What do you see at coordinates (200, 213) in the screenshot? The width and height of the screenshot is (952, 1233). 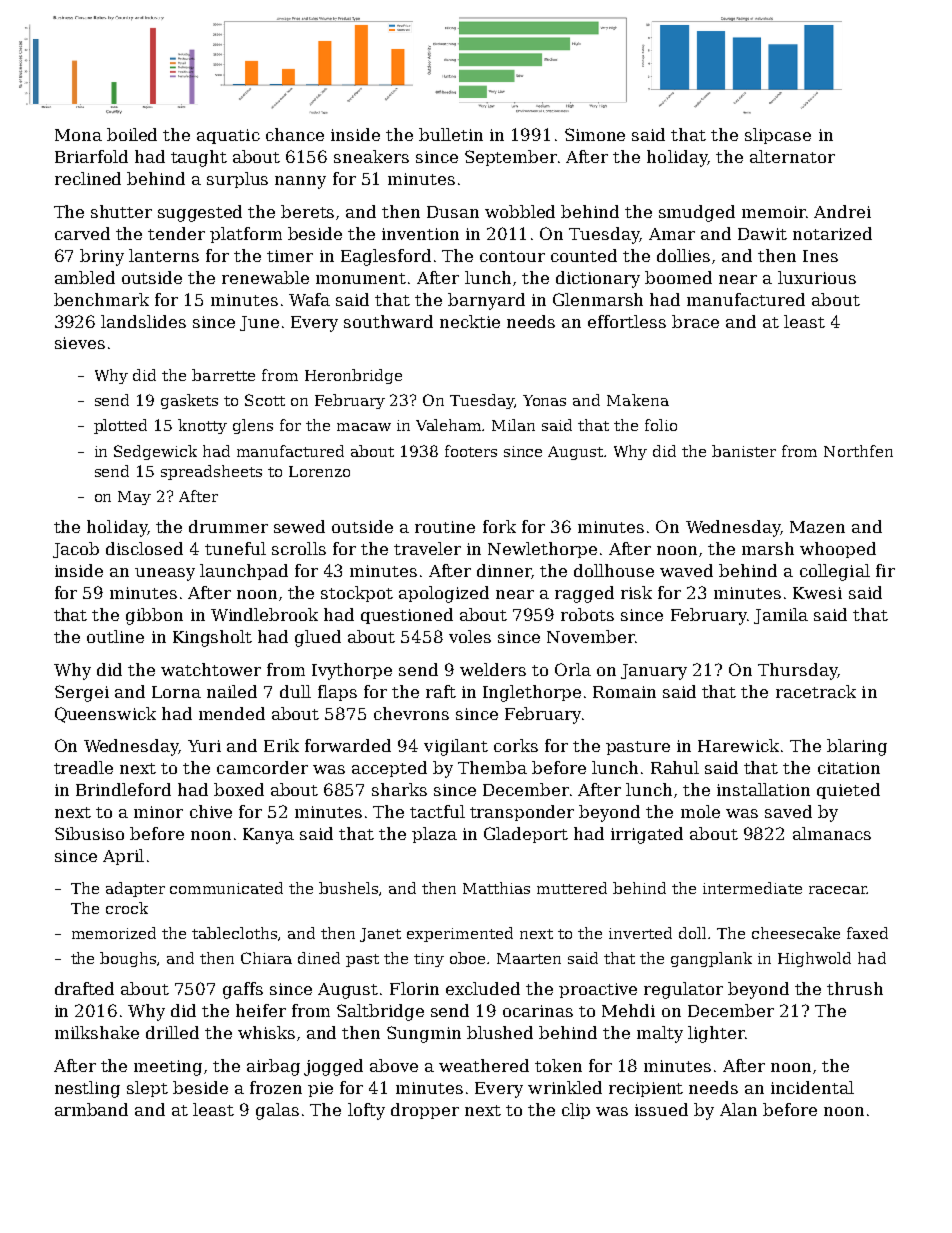 I see `suggested` at bounding box center [200, 213].
